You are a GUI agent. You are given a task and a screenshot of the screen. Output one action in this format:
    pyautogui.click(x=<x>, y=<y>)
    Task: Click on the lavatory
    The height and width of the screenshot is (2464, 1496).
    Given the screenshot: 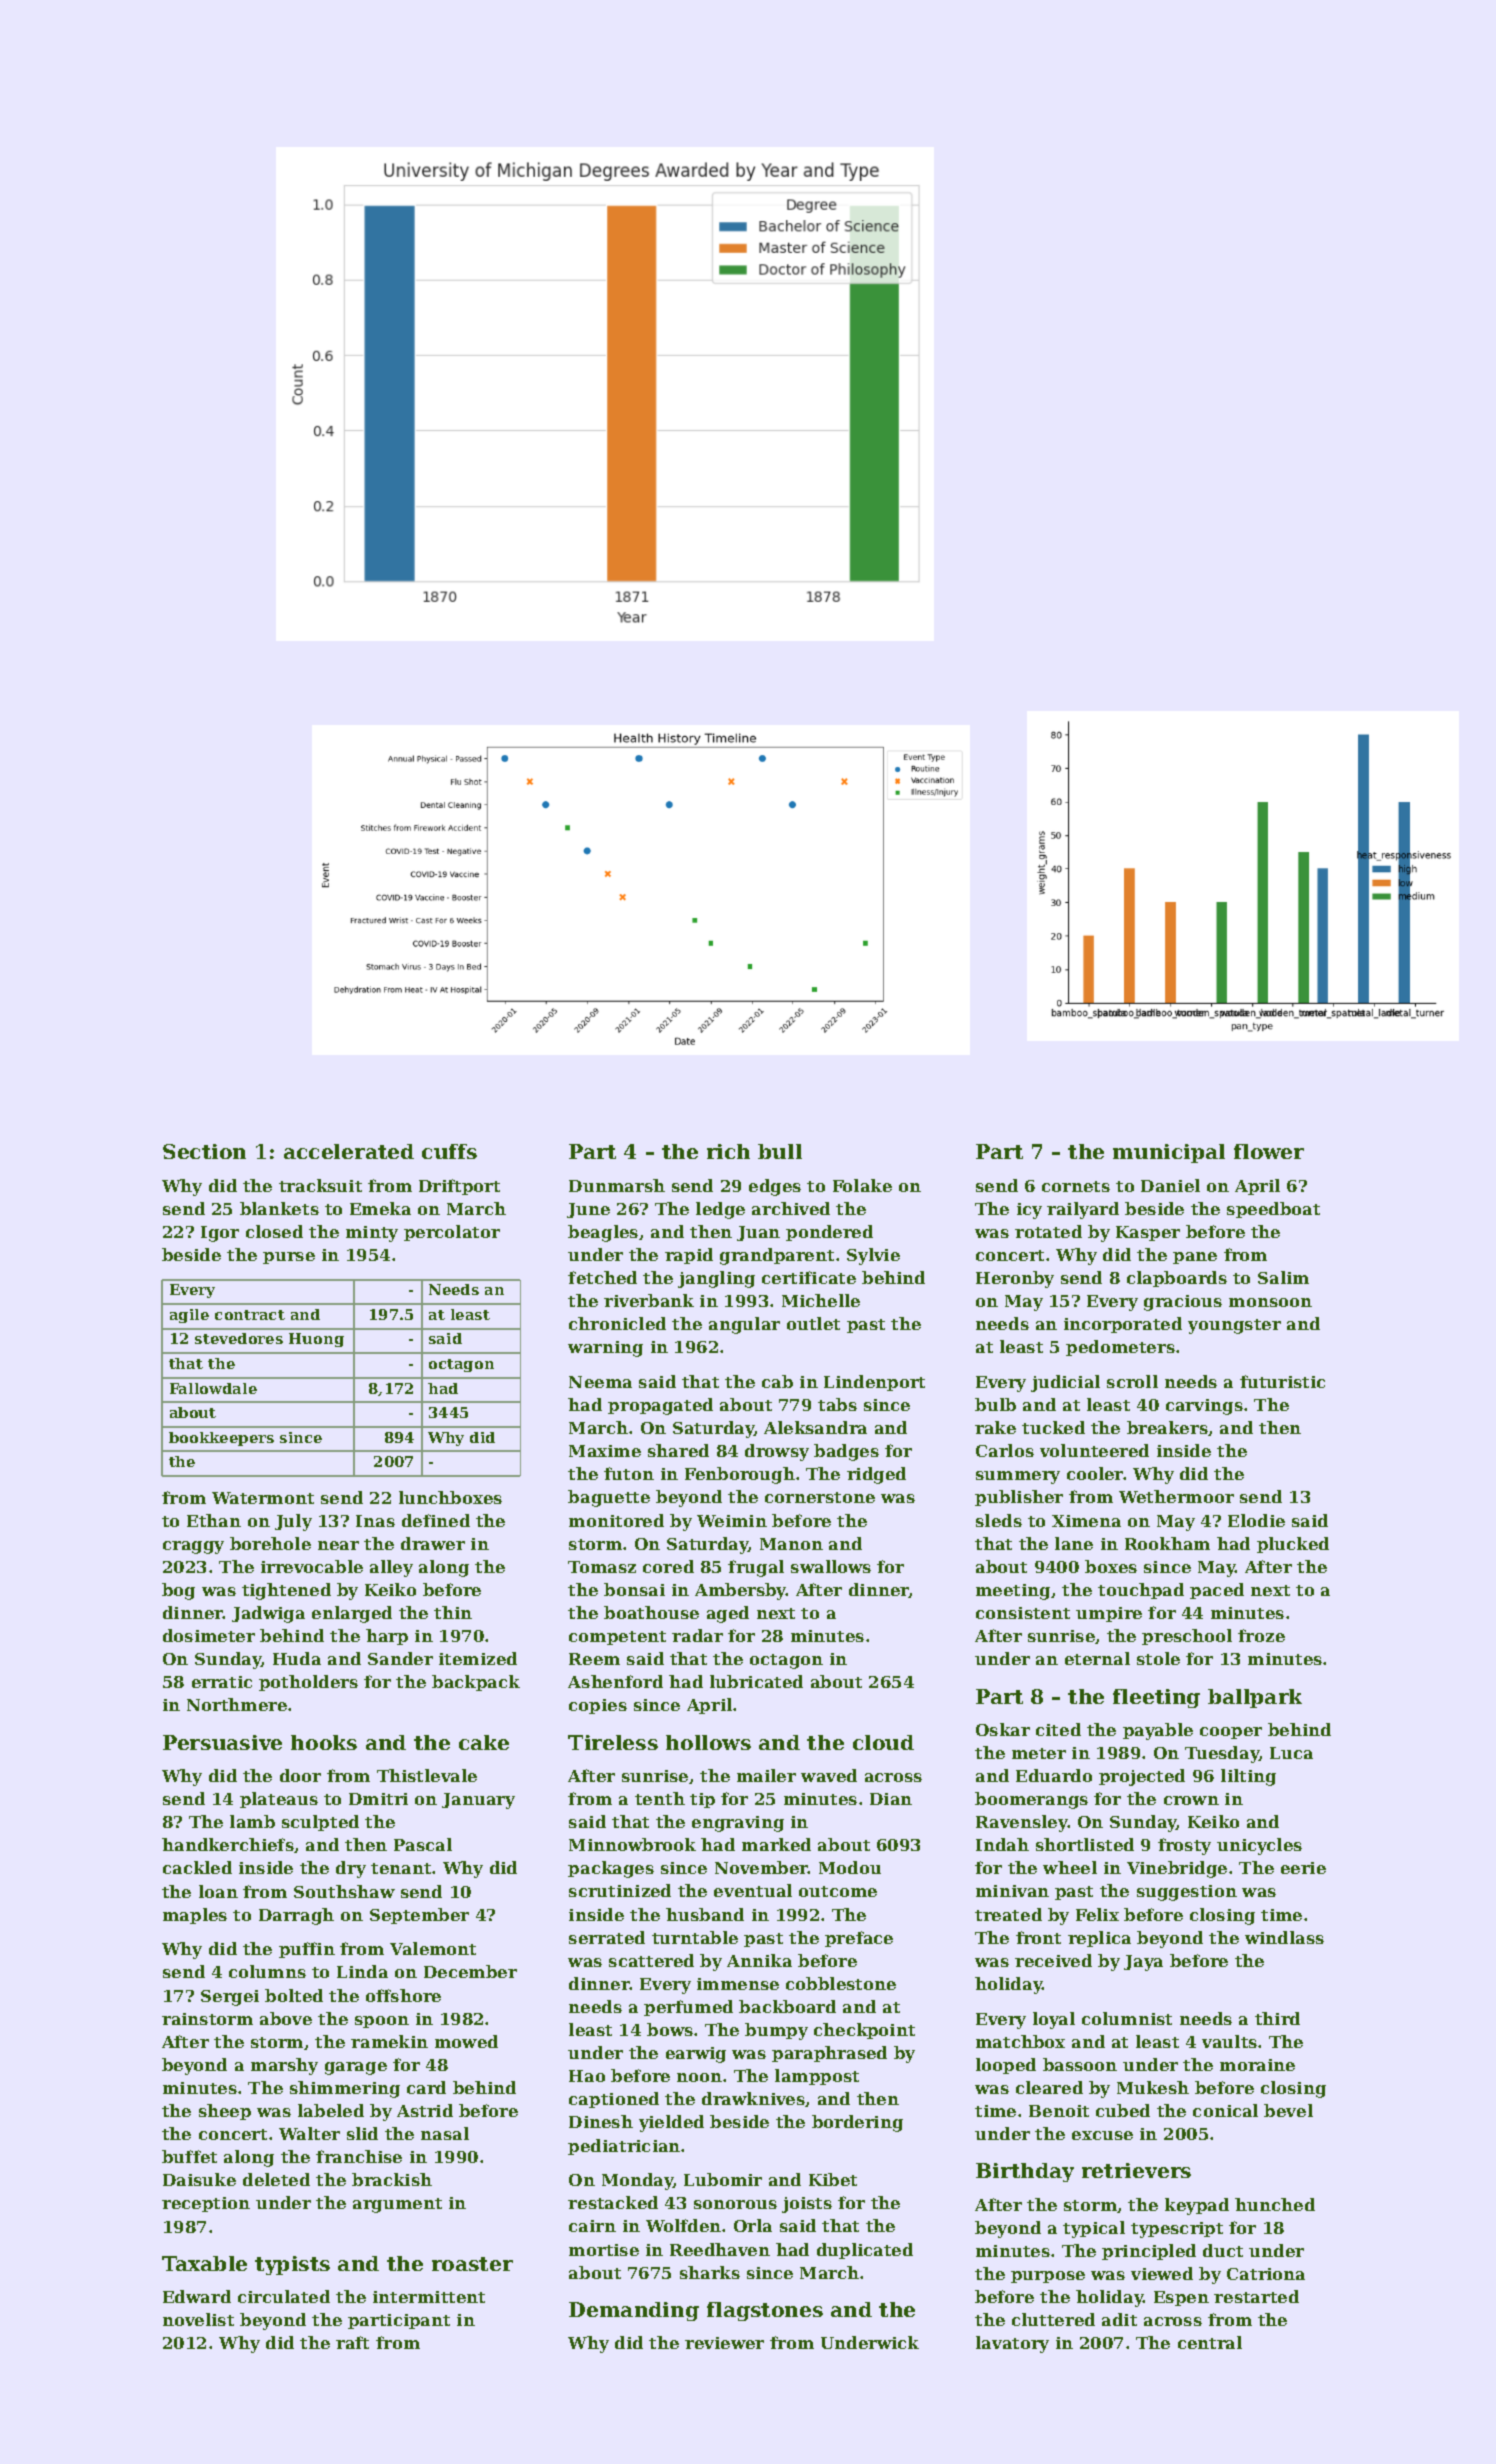 What is the action you would take?
    pyautogui.click(x=1012, y=2344)
